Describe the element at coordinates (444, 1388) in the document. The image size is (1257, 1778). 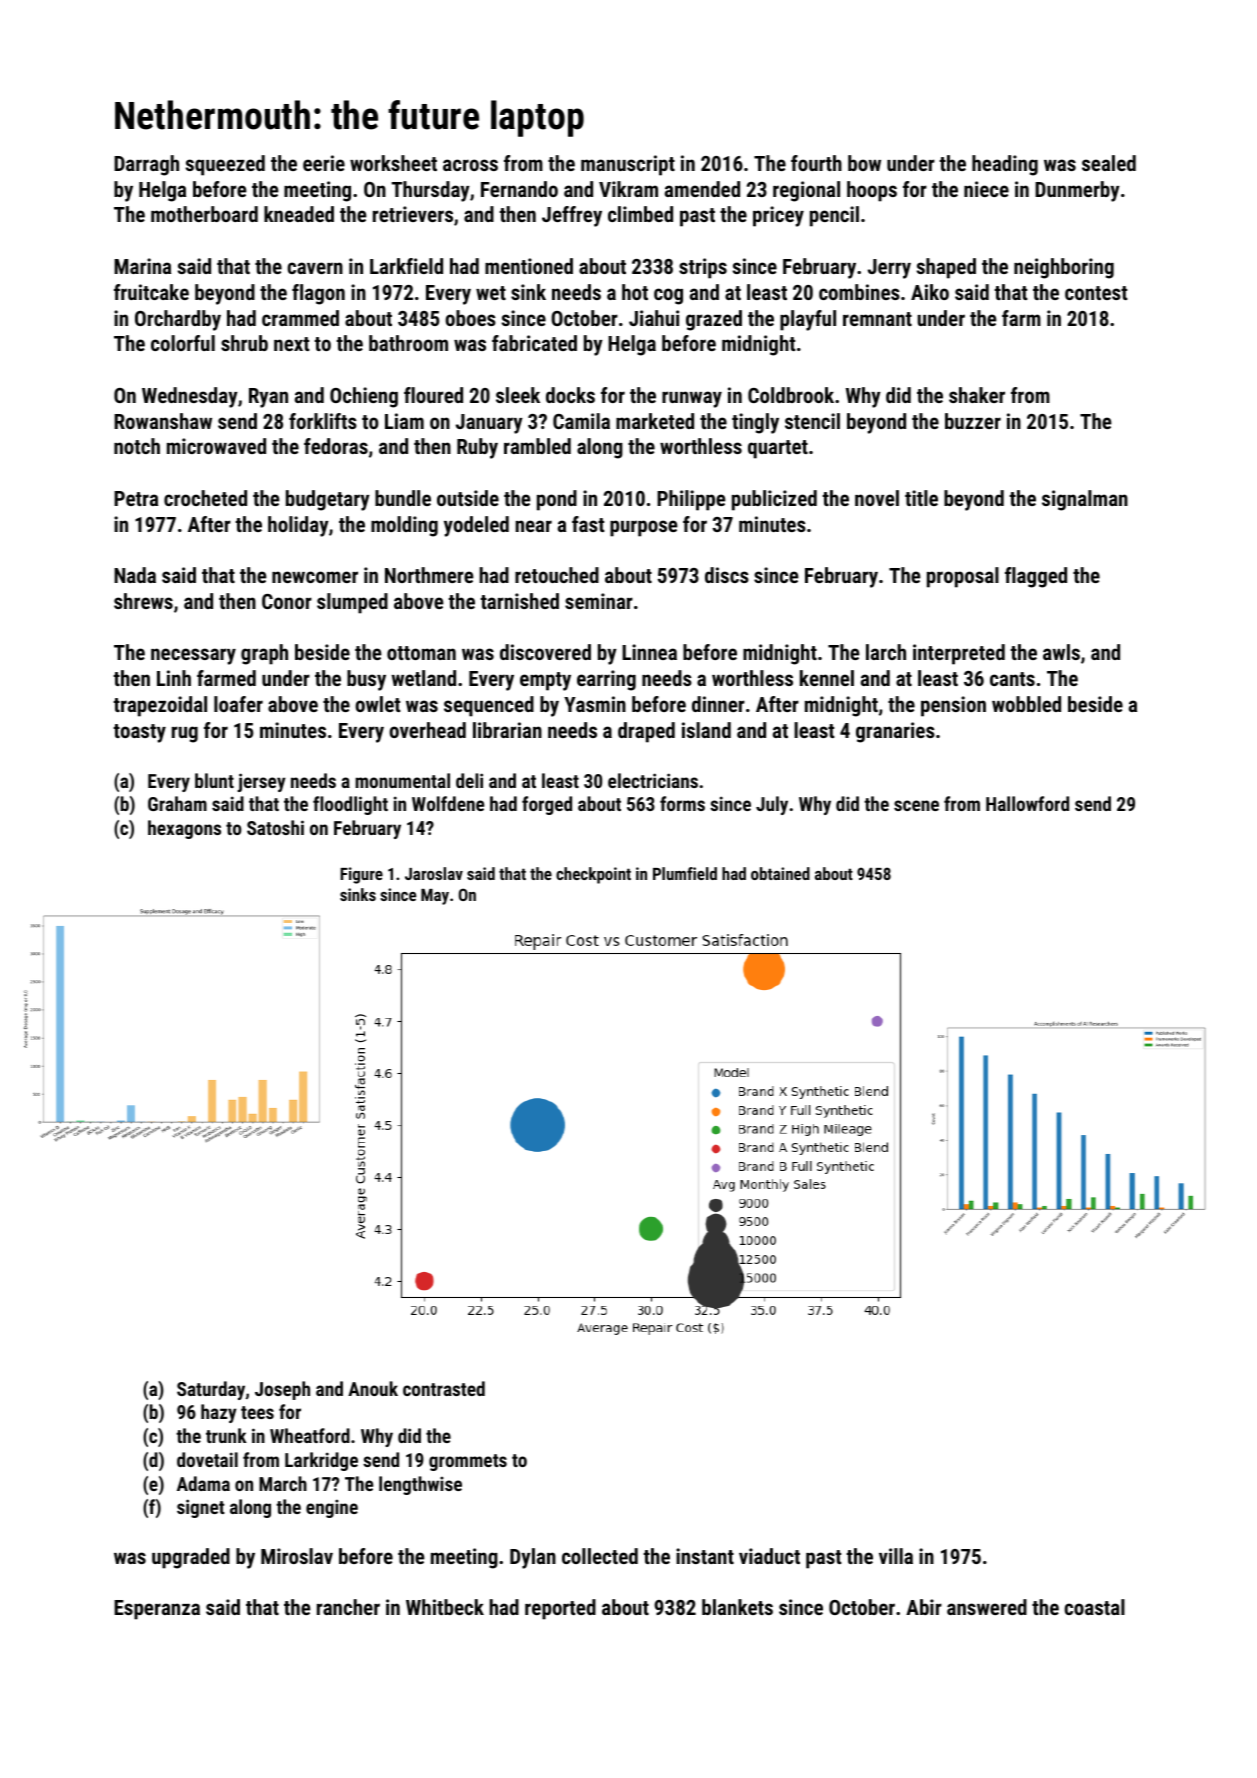
I see `contrasted` at that location.
